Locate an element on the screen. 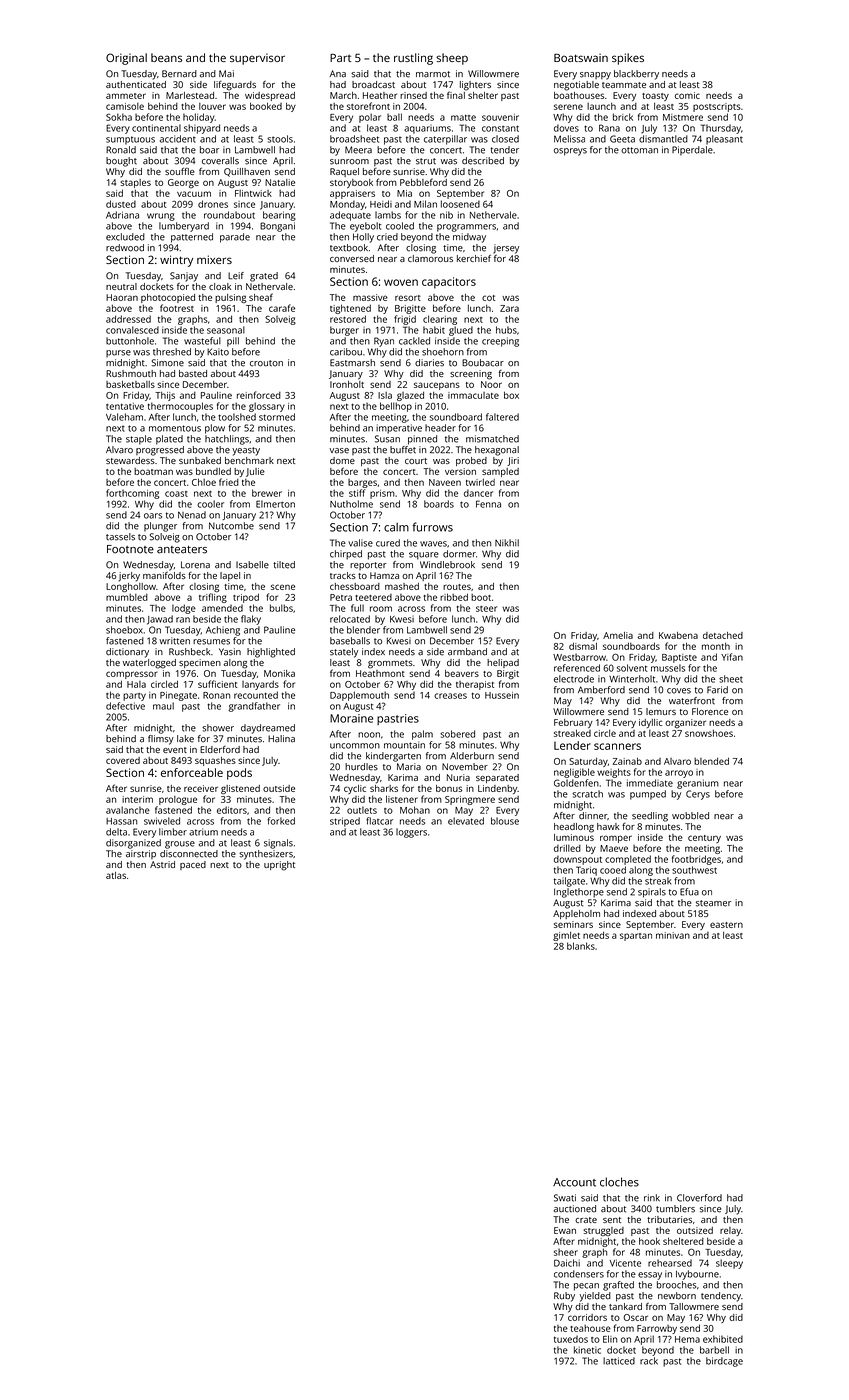 Image resolution: width=849 pixels, height=1400 pixels. atlas is located at coordinates (116, 875).
